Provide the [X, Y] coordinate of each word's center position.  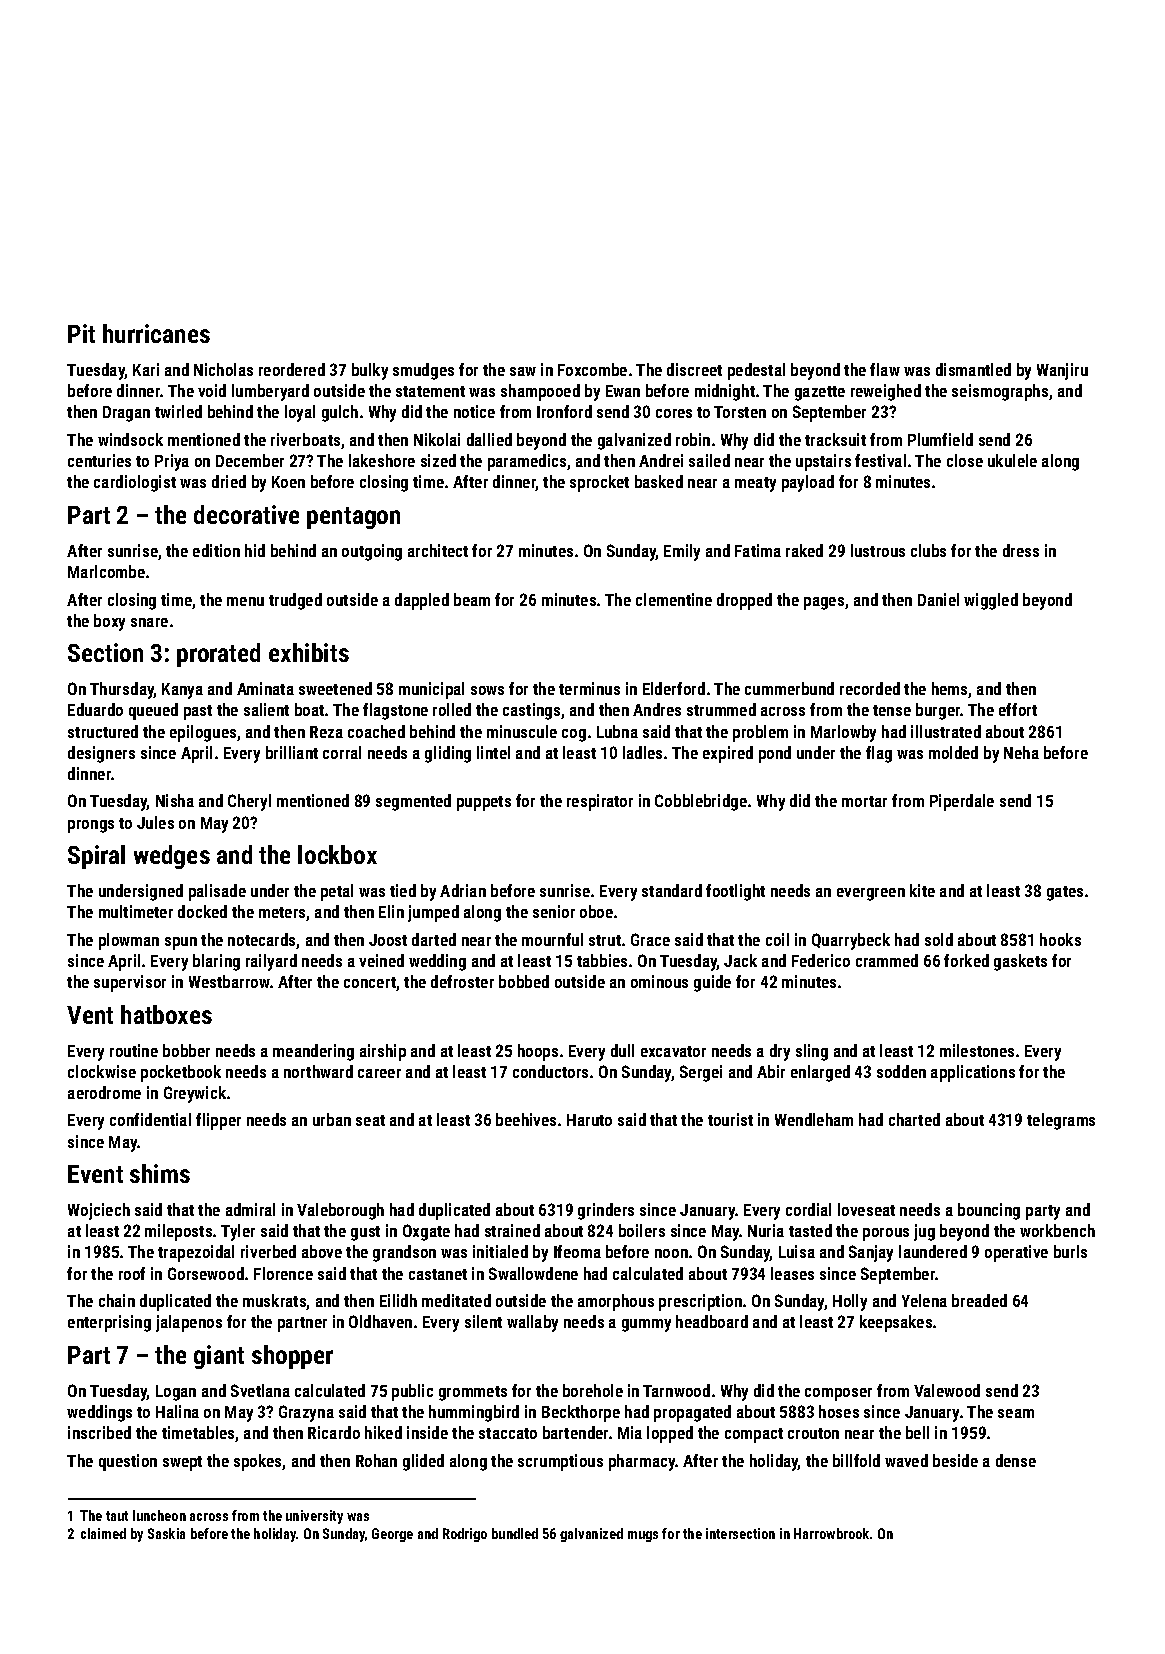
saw [523, 371]
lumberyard [270, 392]
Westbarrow [229, 981]
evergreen [871, 894]
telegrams [1061, 1121]
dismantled [973, 369]
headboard [712, 1321]
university [314, 1517]
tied [403, 890]
